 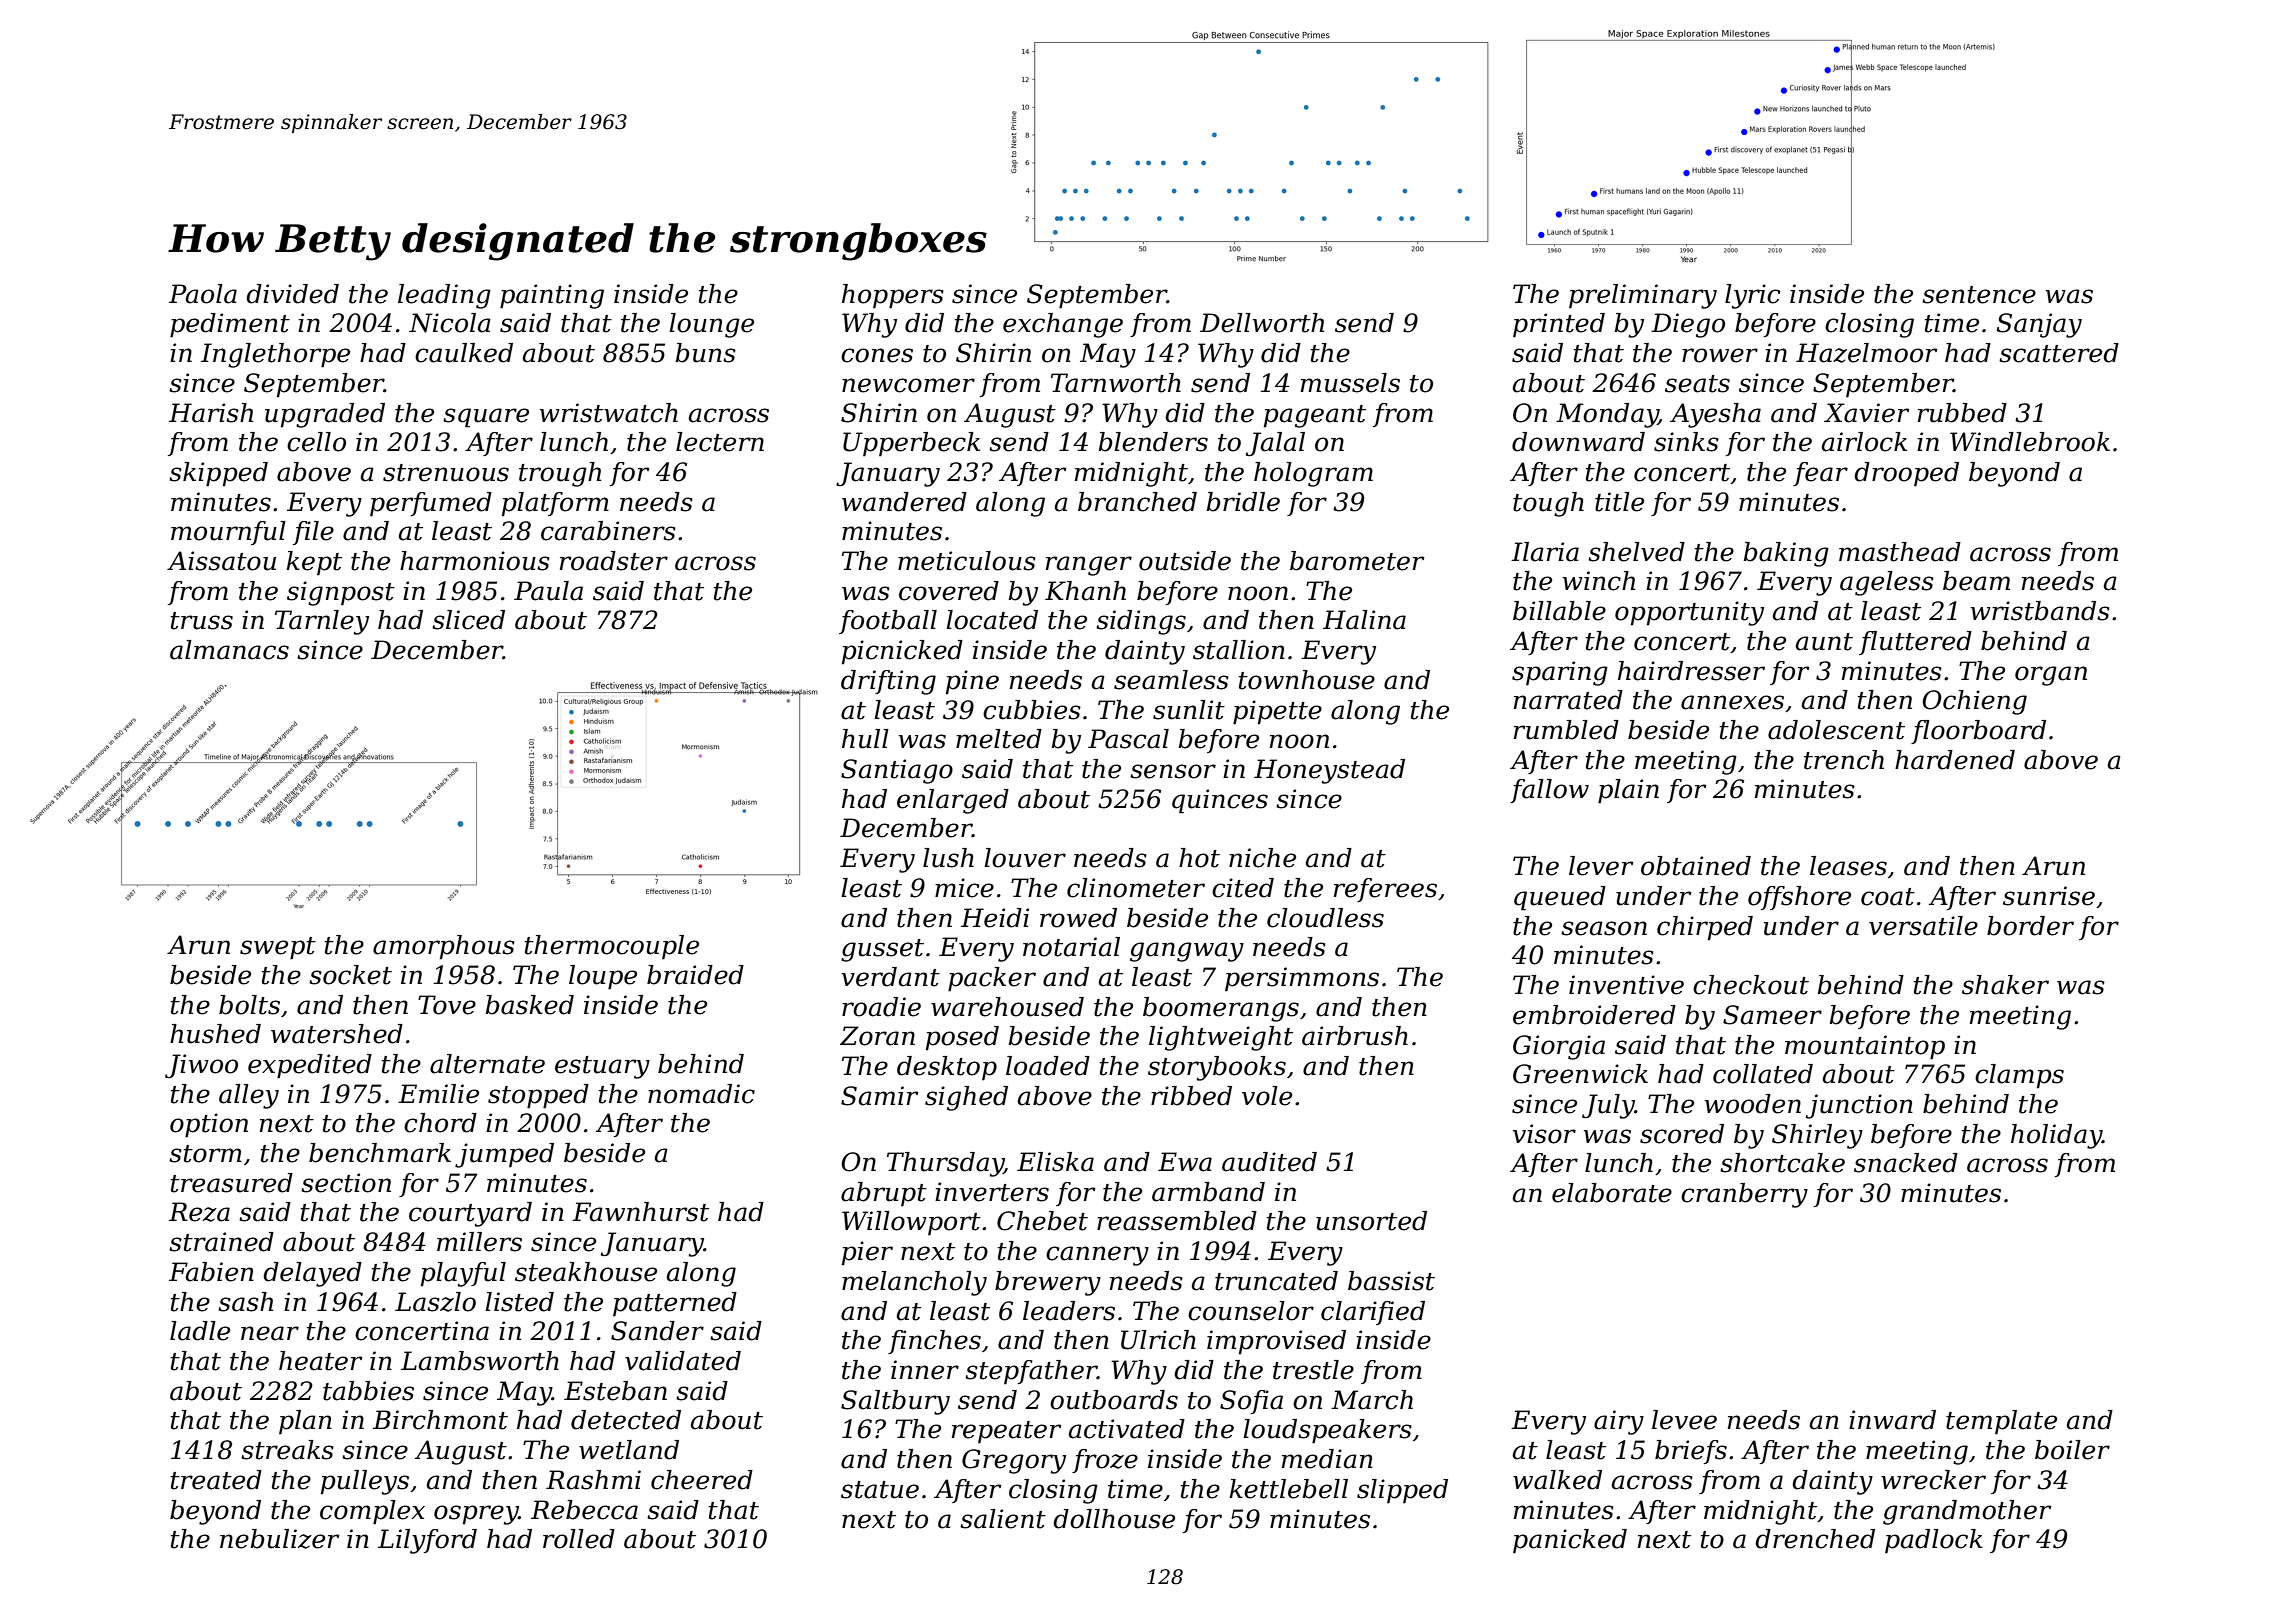 What do you see at coordinates (1744, 1195) in the document?
I see `cranberry` at bounding box center [1744, 1195].
